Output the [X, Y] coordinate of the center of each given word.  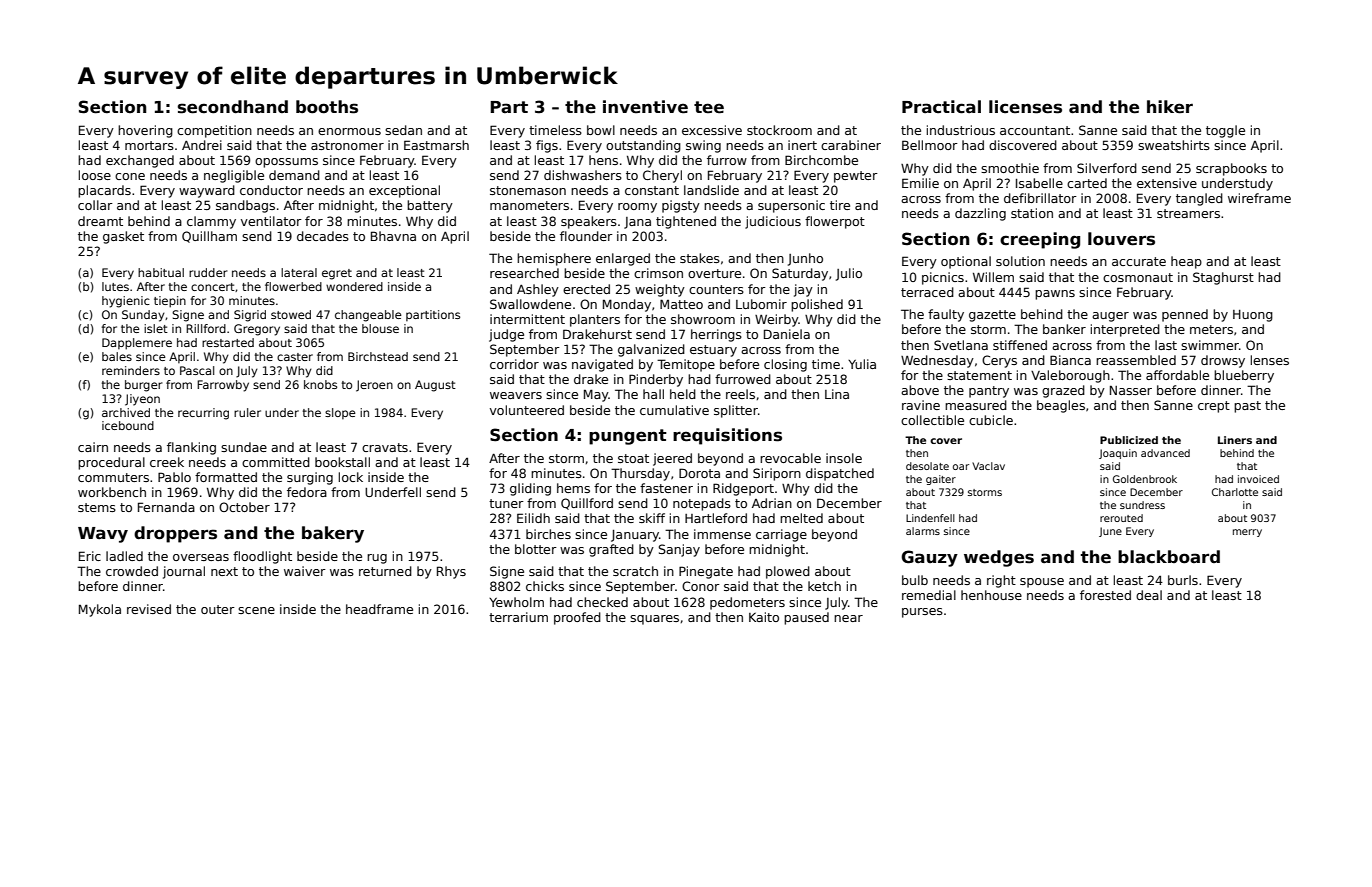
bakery [333, 534]
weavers [516, 395]
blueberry [1244, 376]
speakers [589, 222]
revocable [790, 458]
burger [144, 386]
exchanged [140, 161]
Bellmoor [930, 145]
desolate [927, 466]
